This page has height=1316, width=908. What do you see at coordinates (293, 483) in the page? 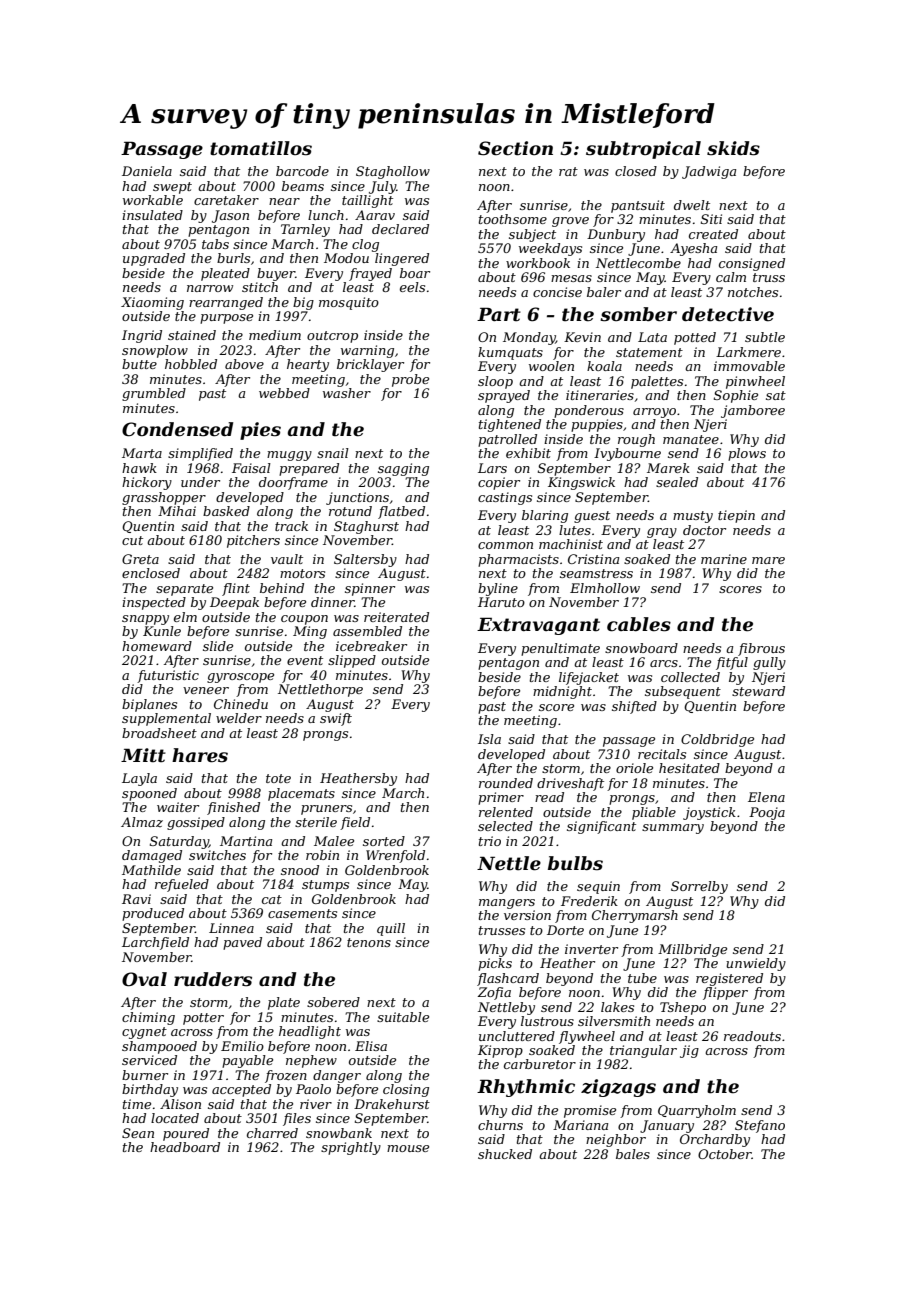
I see `doorframe` at bounding box center [293, 483].
